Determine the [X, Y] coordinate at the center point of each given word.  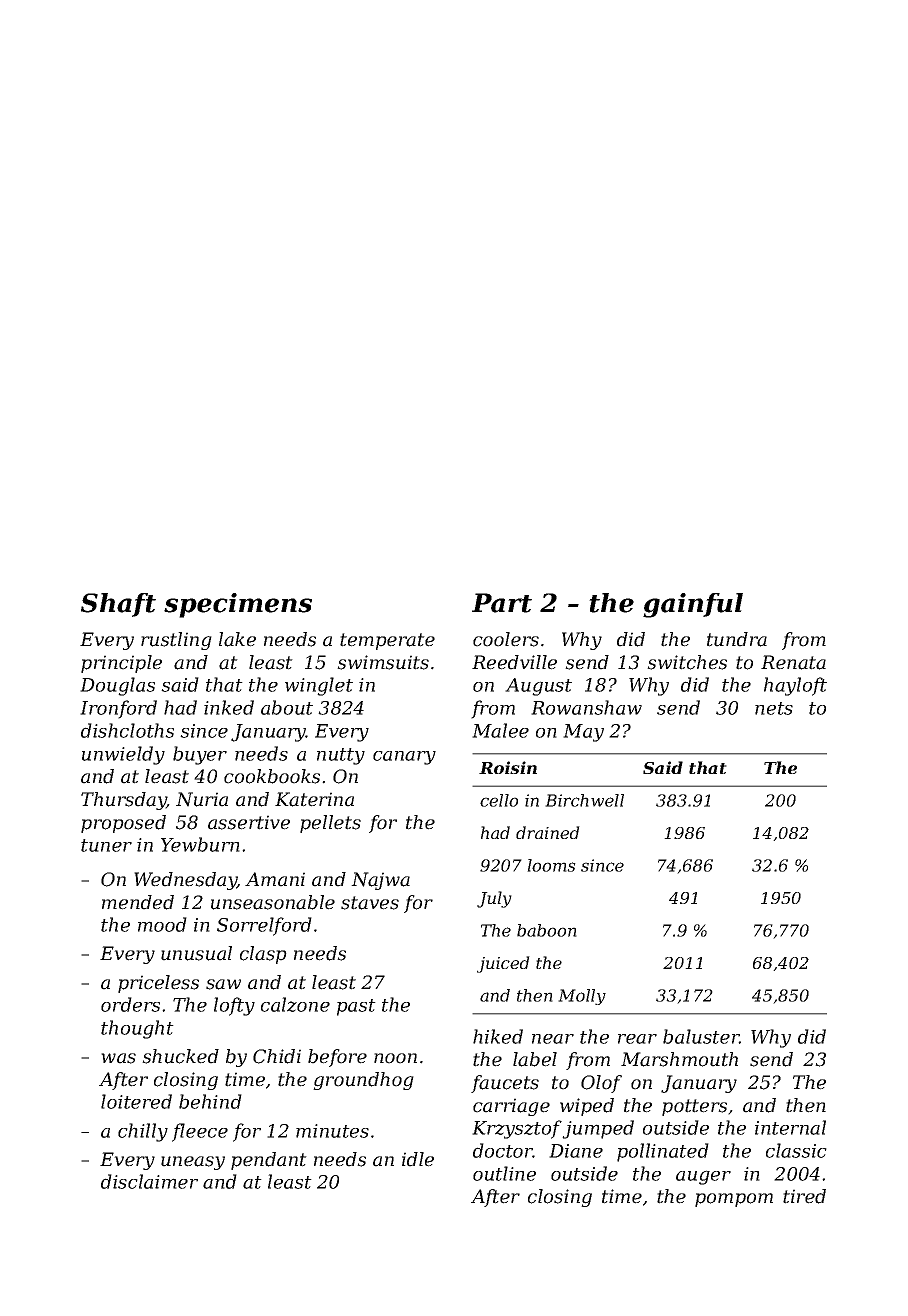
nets [774, 708]
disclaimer [149, 1181]
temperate [387, 641]
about [287, 707]
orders [130, 1004]
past [356, 1007]
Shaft [118, 605]
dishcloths [127, 730]
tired [804, 1196]
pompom [734, 1200]
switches [687, 662]
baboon [547, 930]
